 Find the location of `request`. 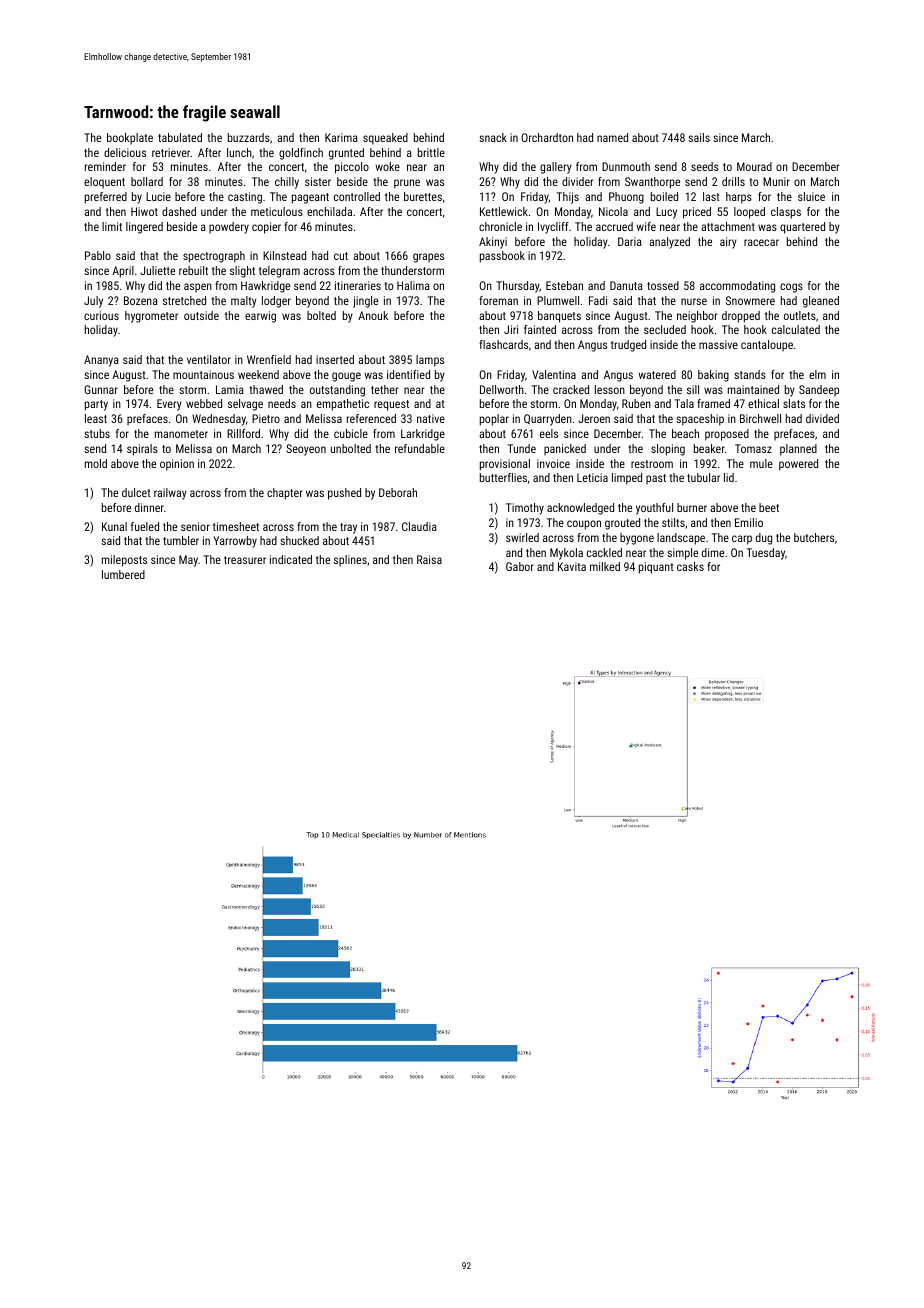

request is located at coordinates (391, 405).
